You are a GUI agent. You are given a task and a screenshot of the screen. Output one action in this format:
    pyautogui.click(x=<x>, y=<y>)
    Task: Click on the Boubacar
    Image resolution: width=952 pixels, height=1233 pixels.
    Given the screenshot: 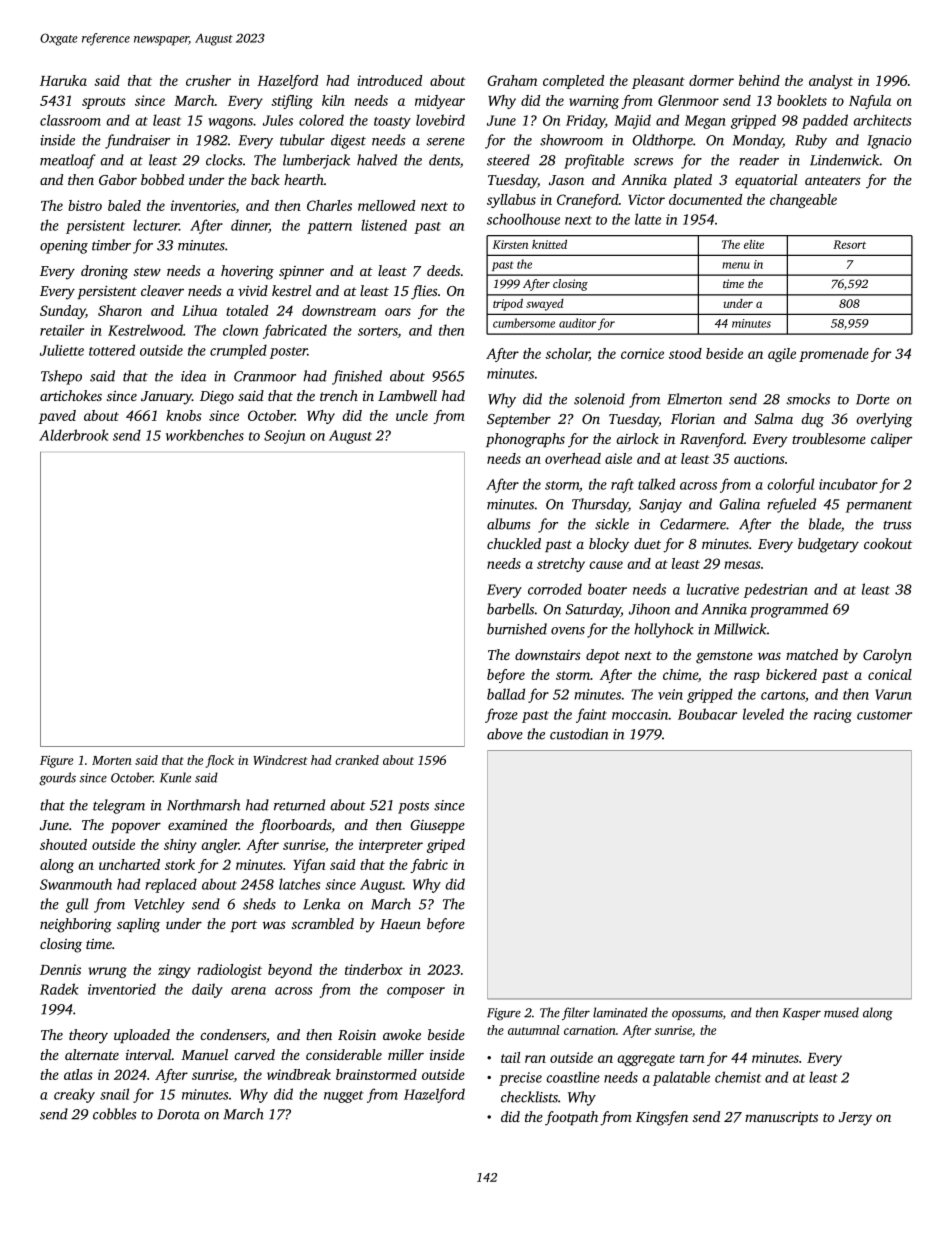 What is the action you would take?
    pyautogui.click(x=707, y=714)
